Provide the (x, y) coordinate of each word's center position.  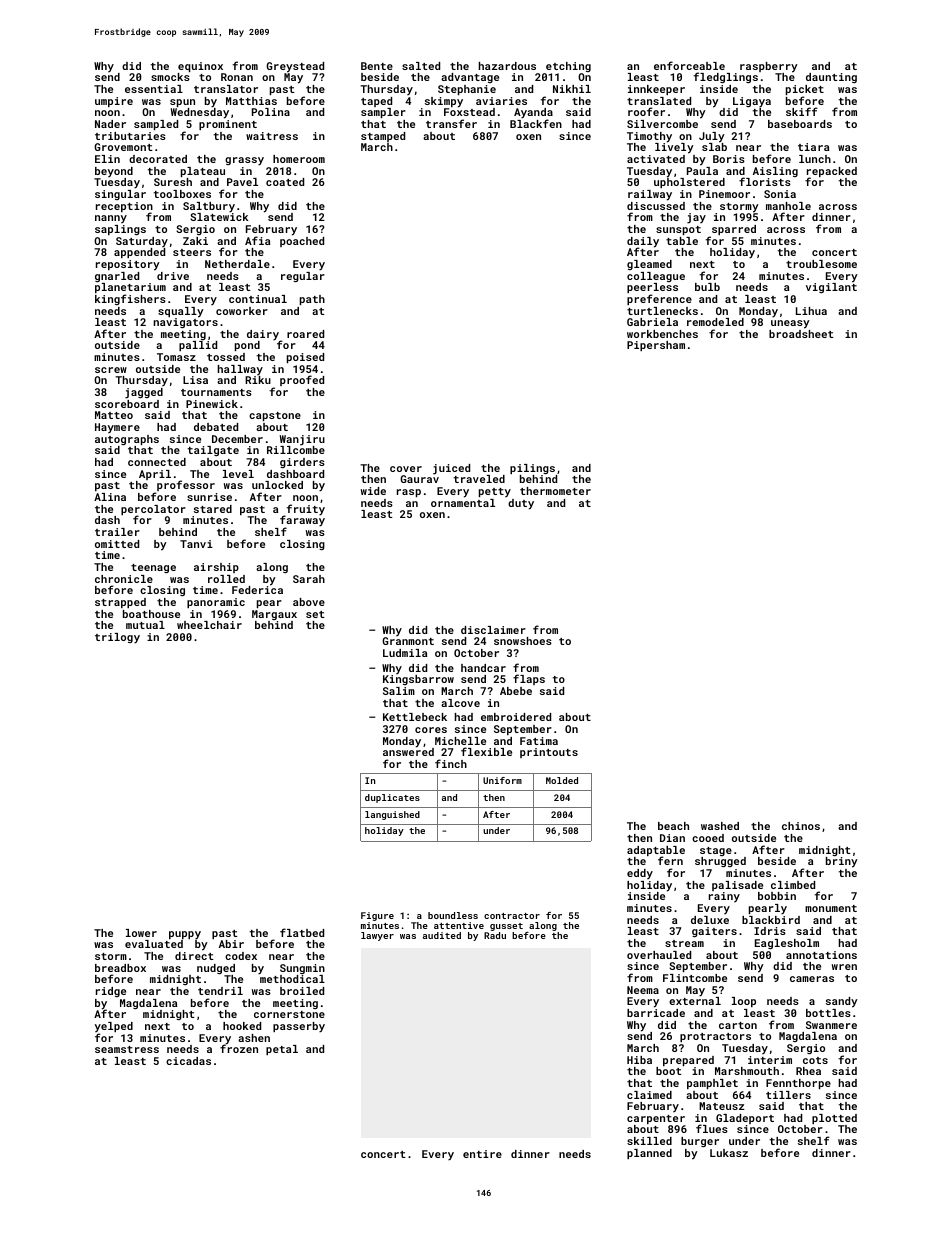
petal (282, 1050)
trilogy (117, 638)
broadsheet (801, 334)
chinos (801, 826)
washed (720, 826)
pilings (532, 469)
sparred (734, 230)
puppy (185, 935)
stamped (383, 137)
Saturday (142, 242)
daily (643, 242)
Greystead (295, 67)
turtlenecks (662, 311)
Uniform (502, 780)
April (155, 475)
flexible (486, 751)
